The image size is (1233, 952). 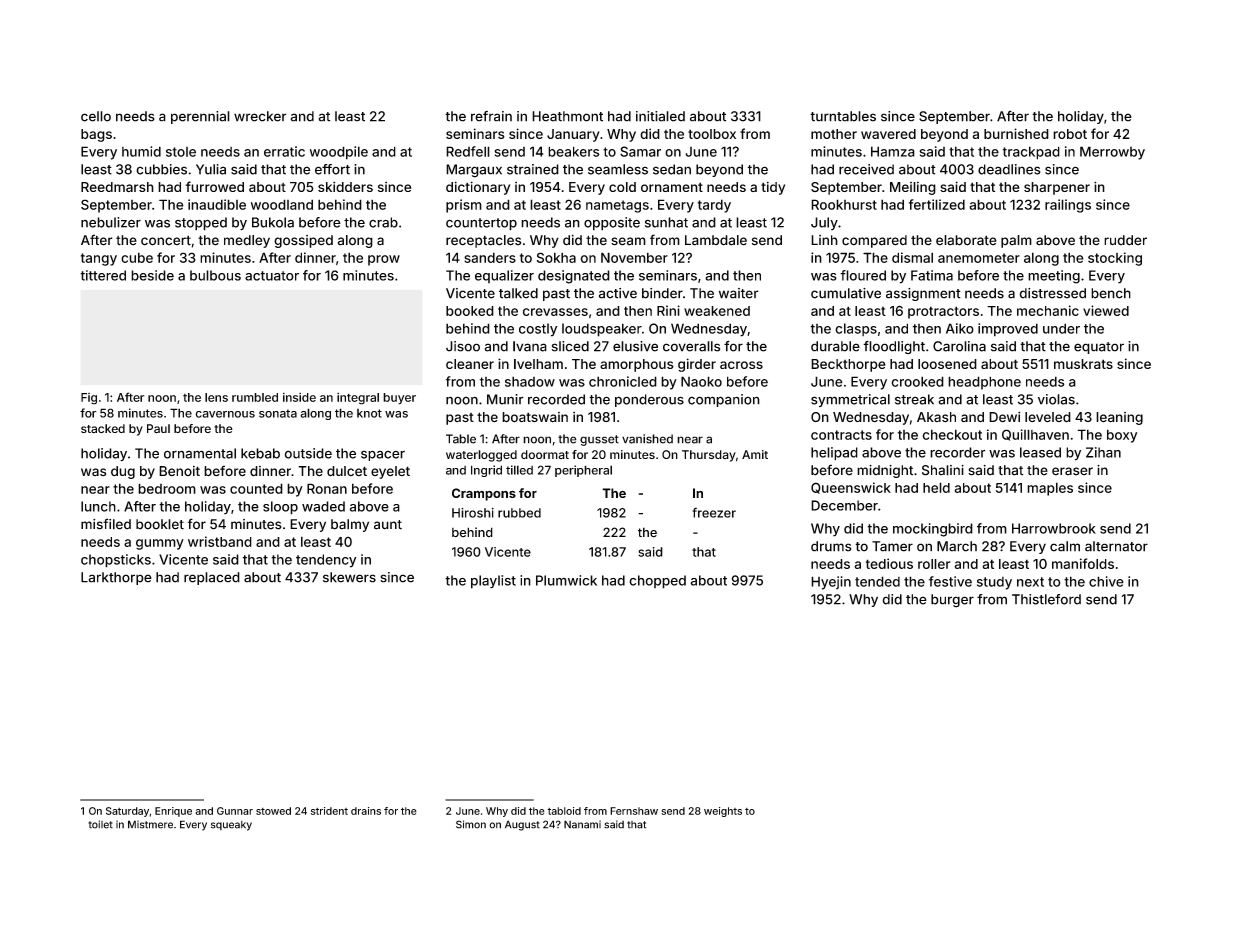 What do you see at coordinates (582, 824) in the document?
I see `Nanami` at bounding box center [582, 824].
